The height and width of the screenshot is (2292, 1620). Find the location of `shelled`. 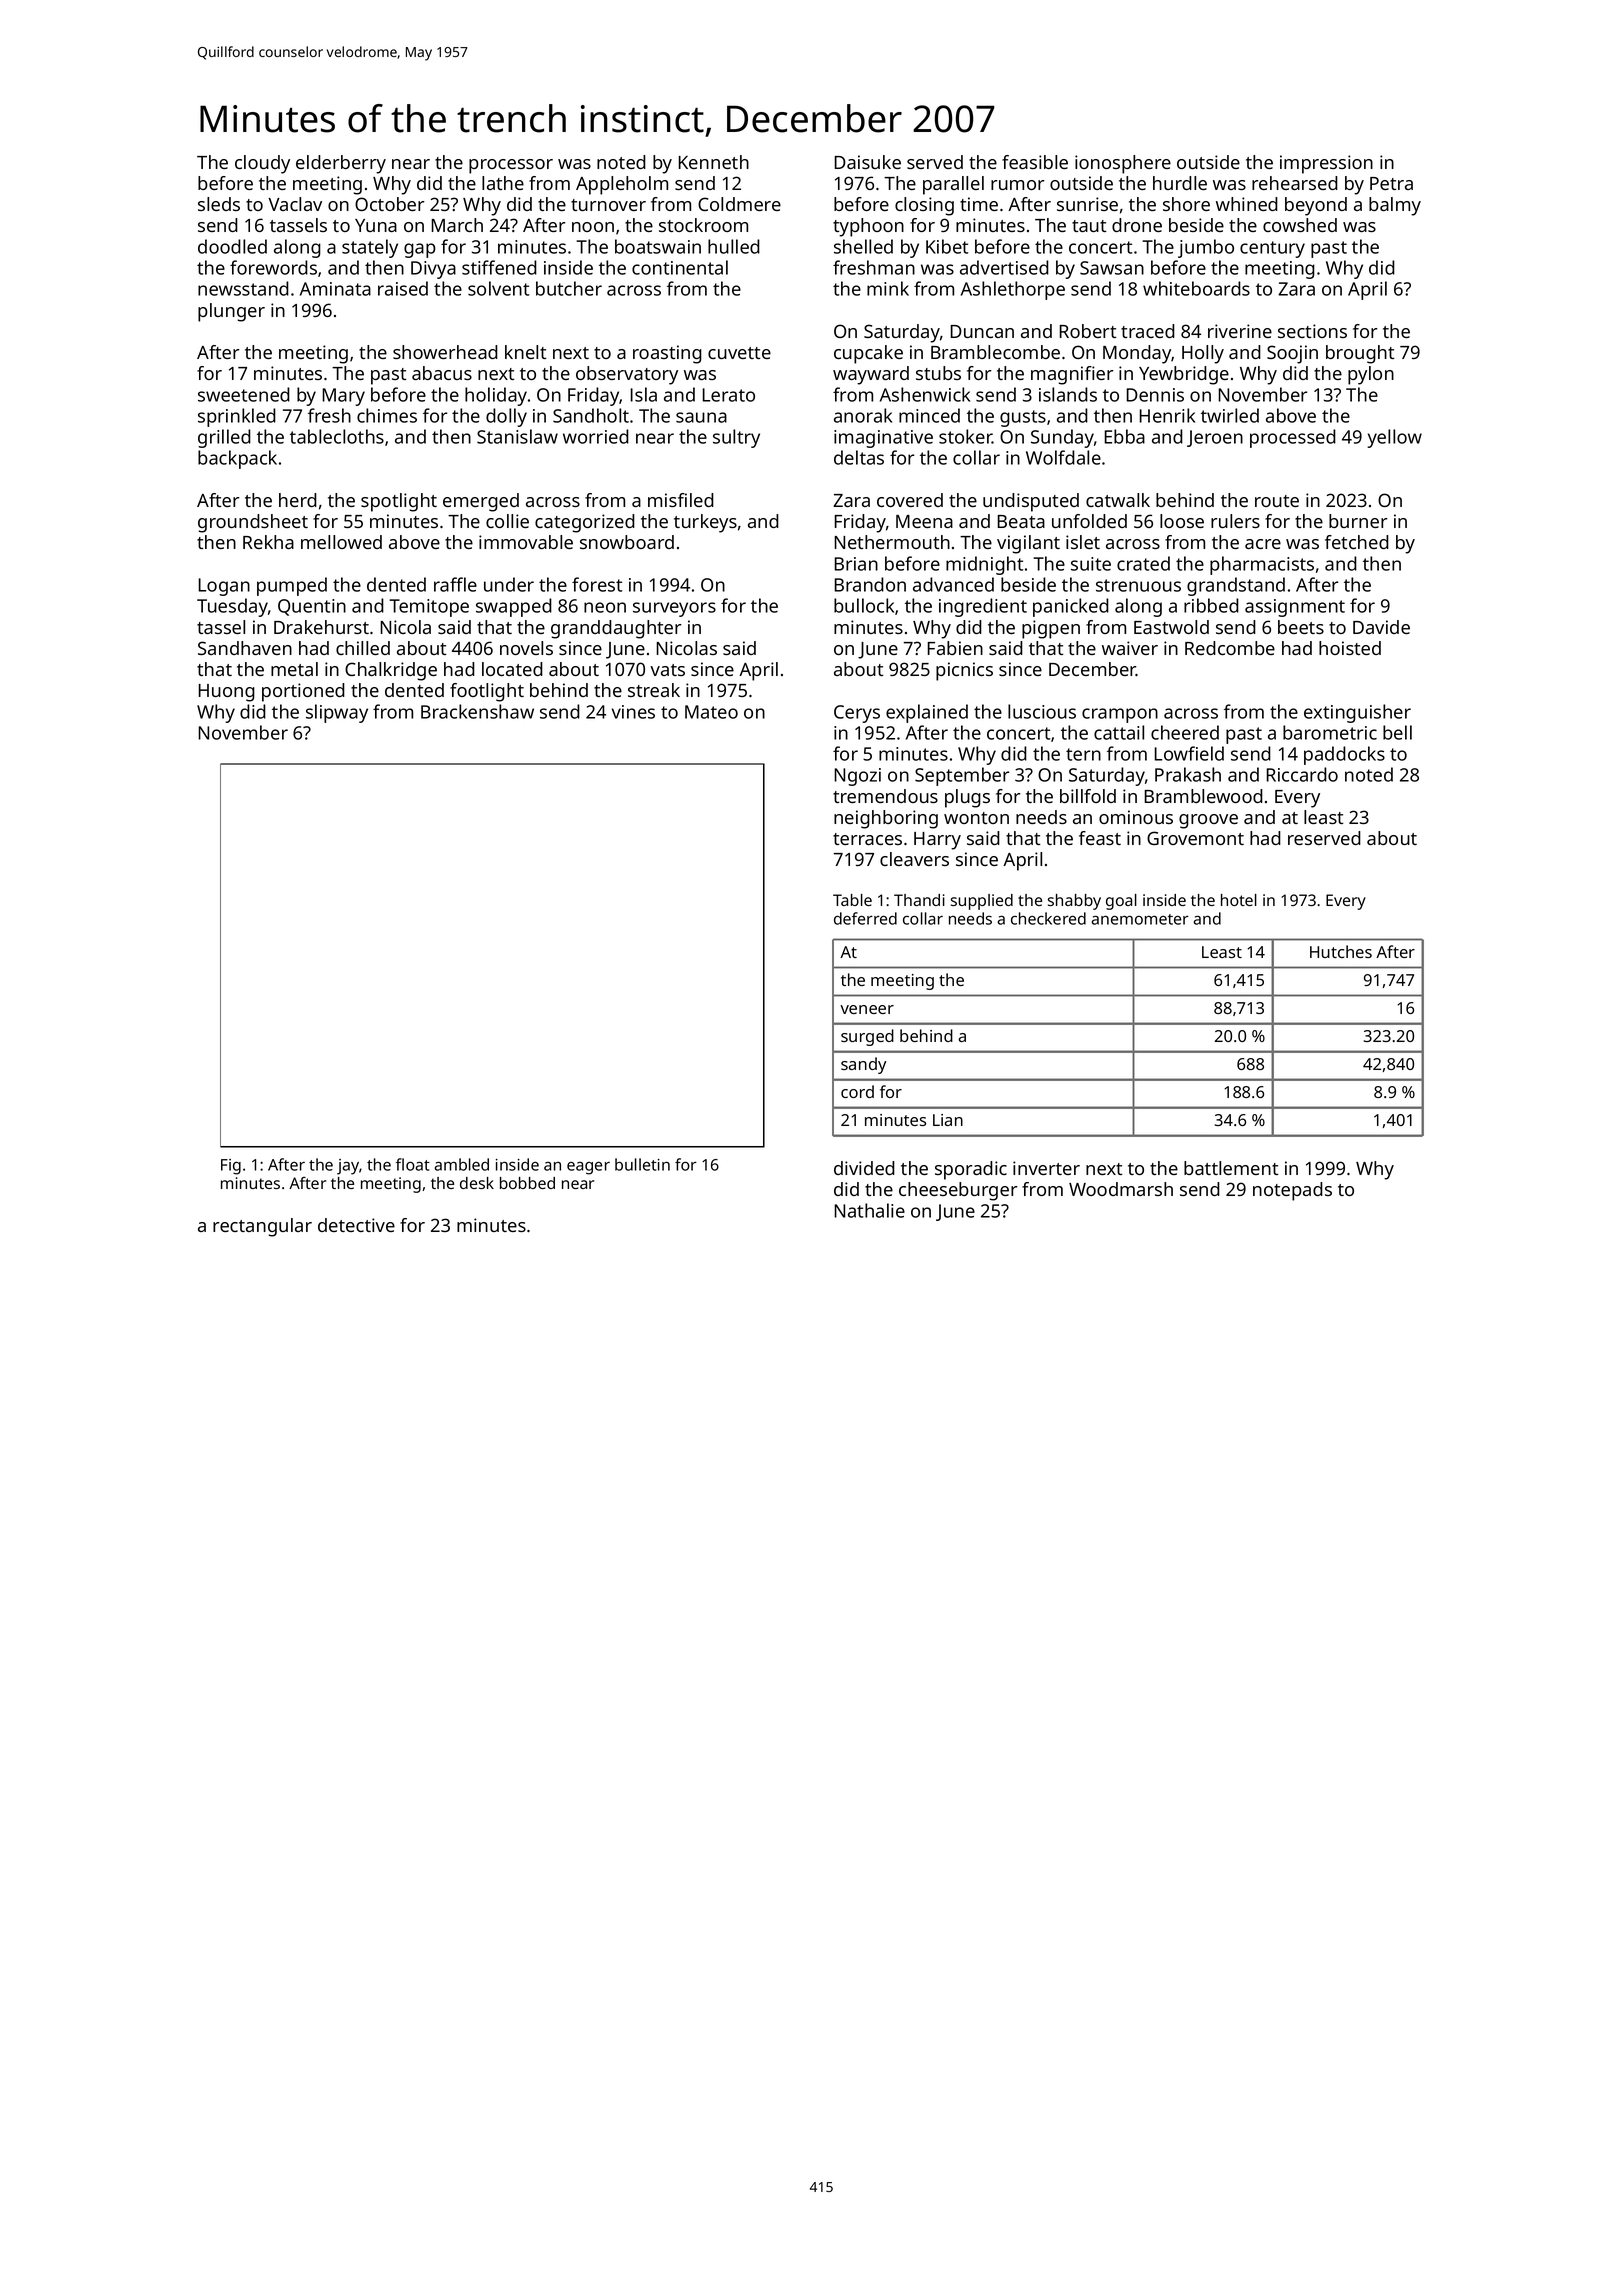

shelled is located at coordinates (863, 246).
